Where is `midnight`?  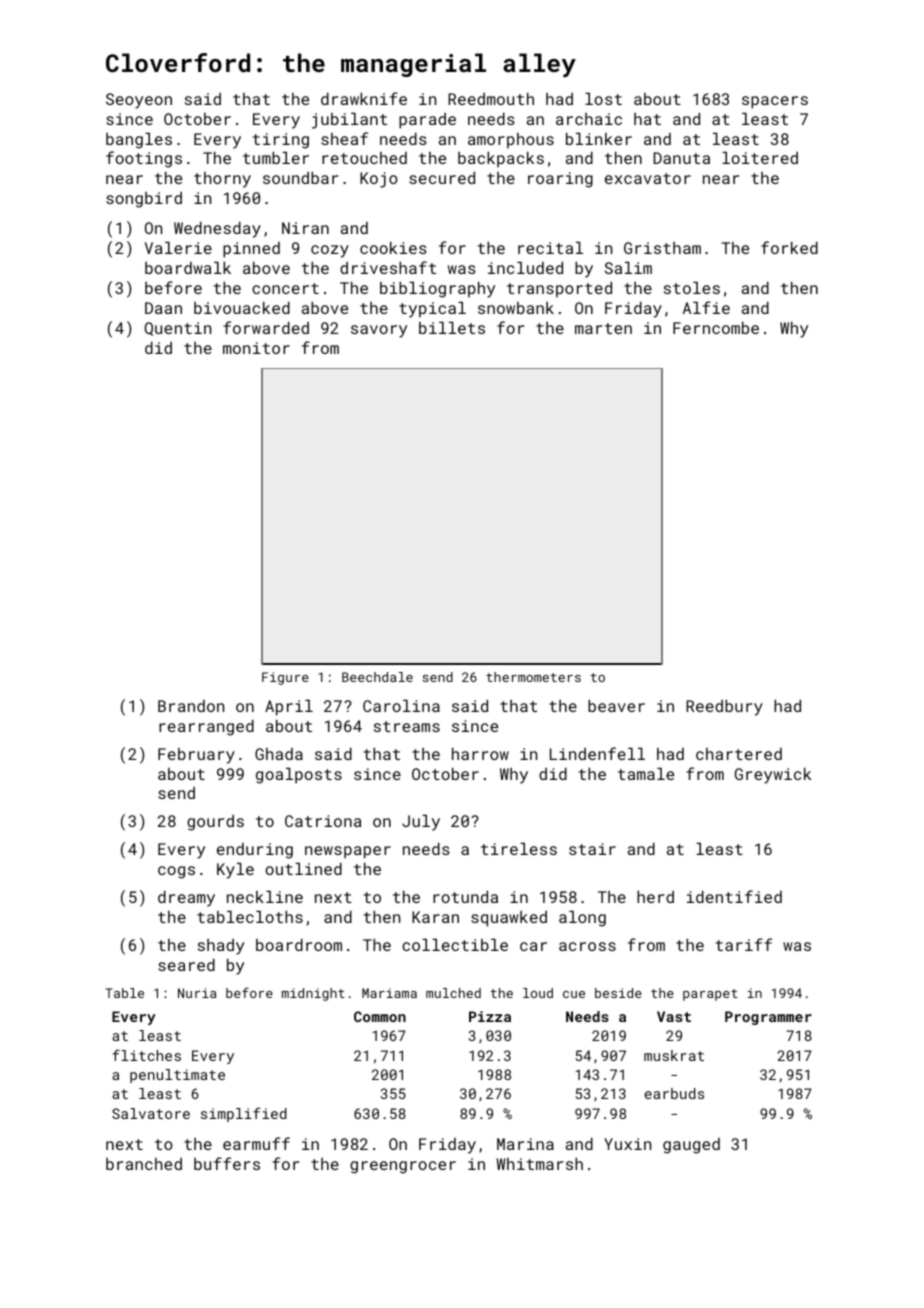
midnight is located at coordinates (313, 994).
